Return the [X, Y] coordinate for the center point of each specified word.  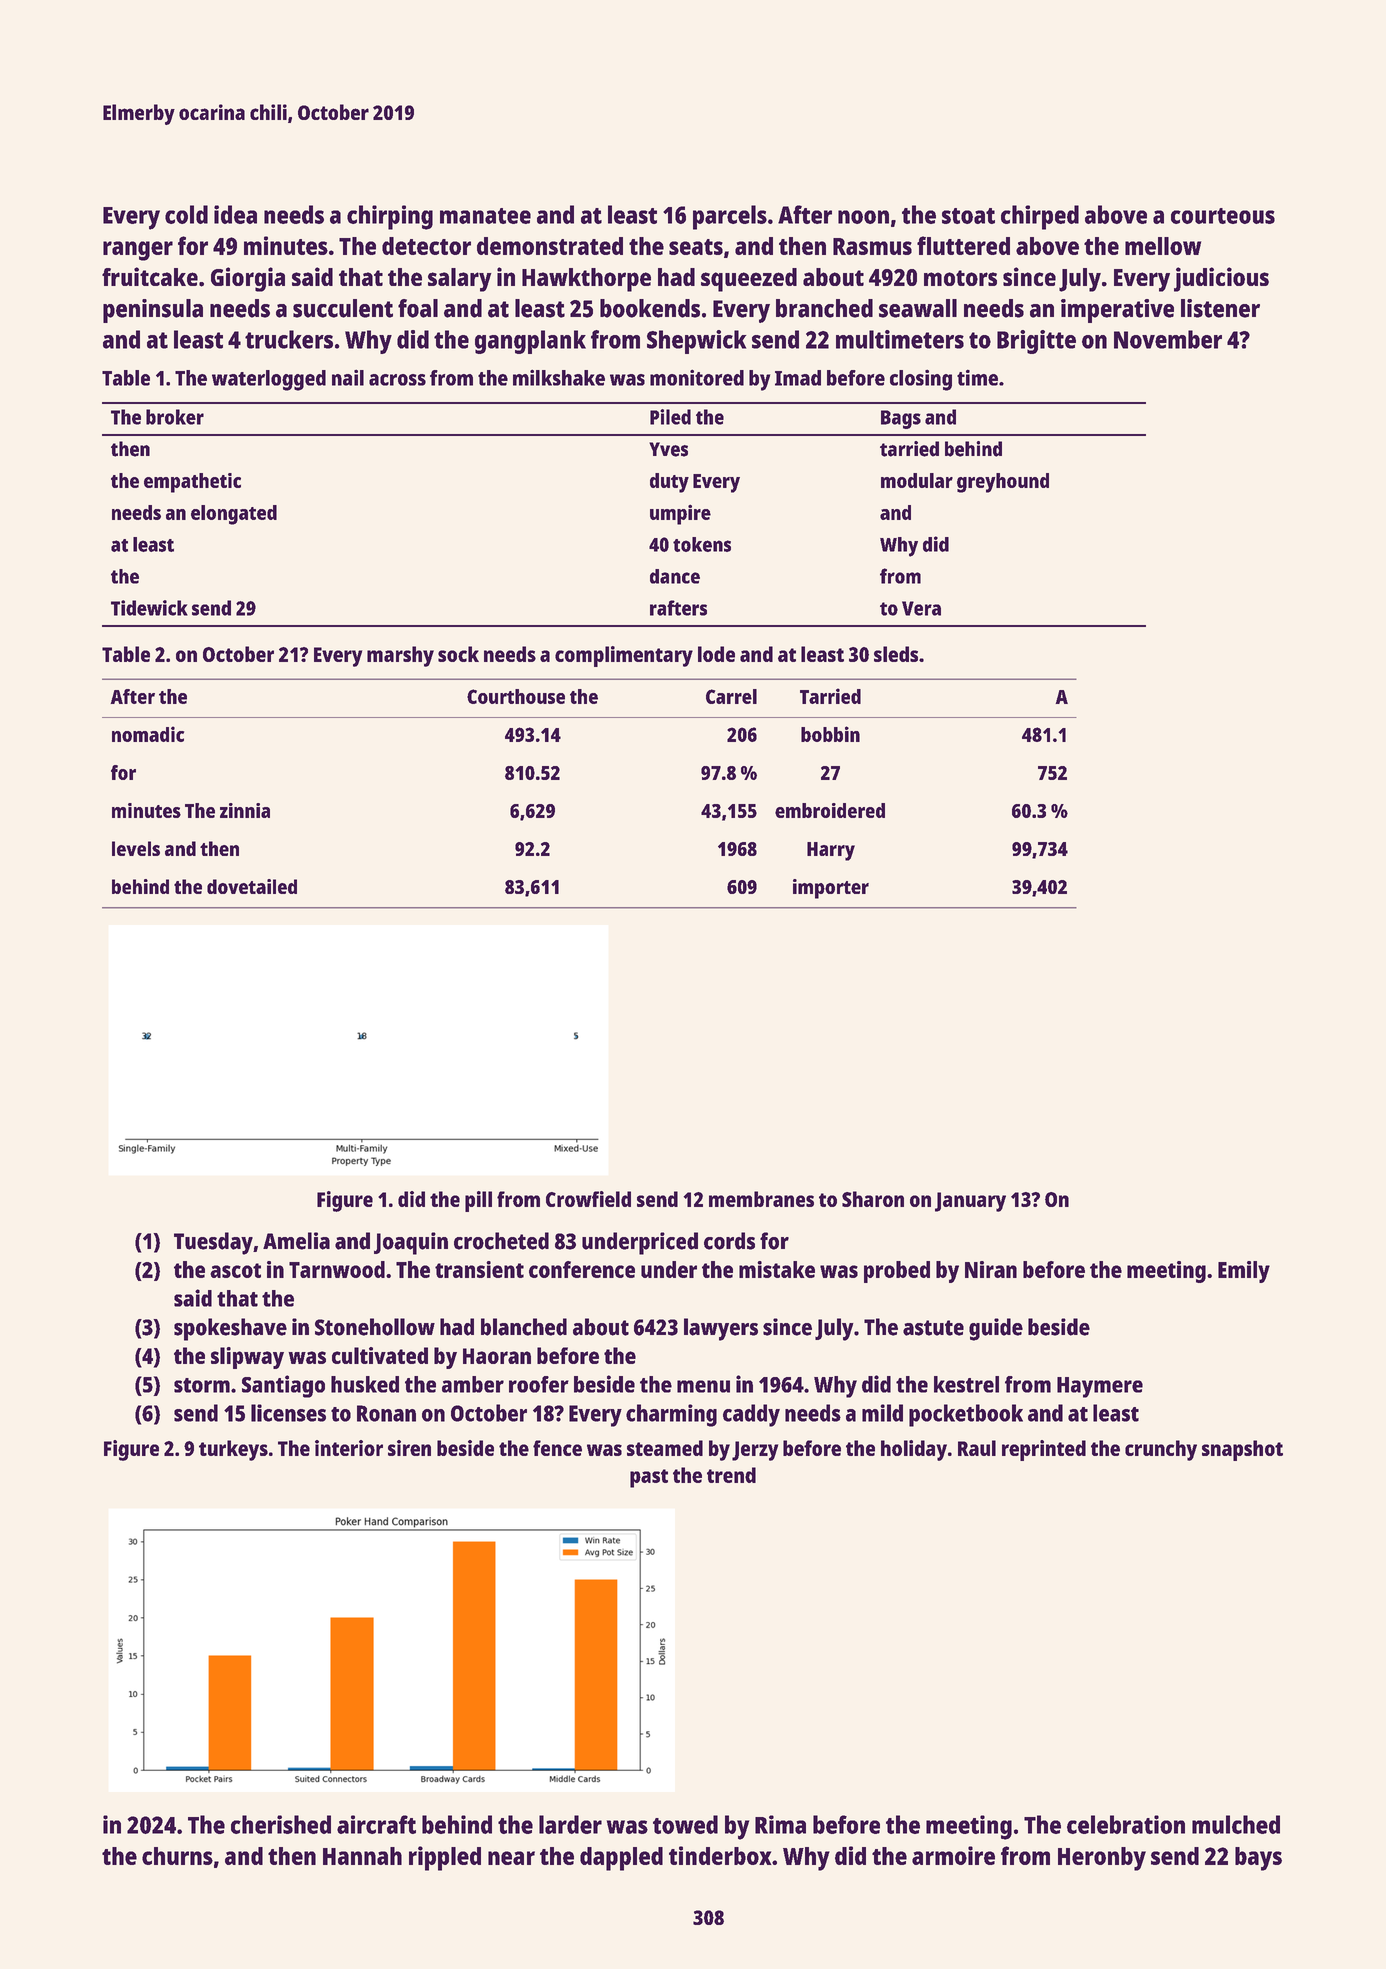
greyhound [1003, 483]
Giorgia [248, 279]
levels [136, 848]
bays [1258, 1859]
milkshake [559, 377]
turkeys [233, 1450]
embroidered [830, 810]
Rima [780, 1824]
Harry [831, 851]
